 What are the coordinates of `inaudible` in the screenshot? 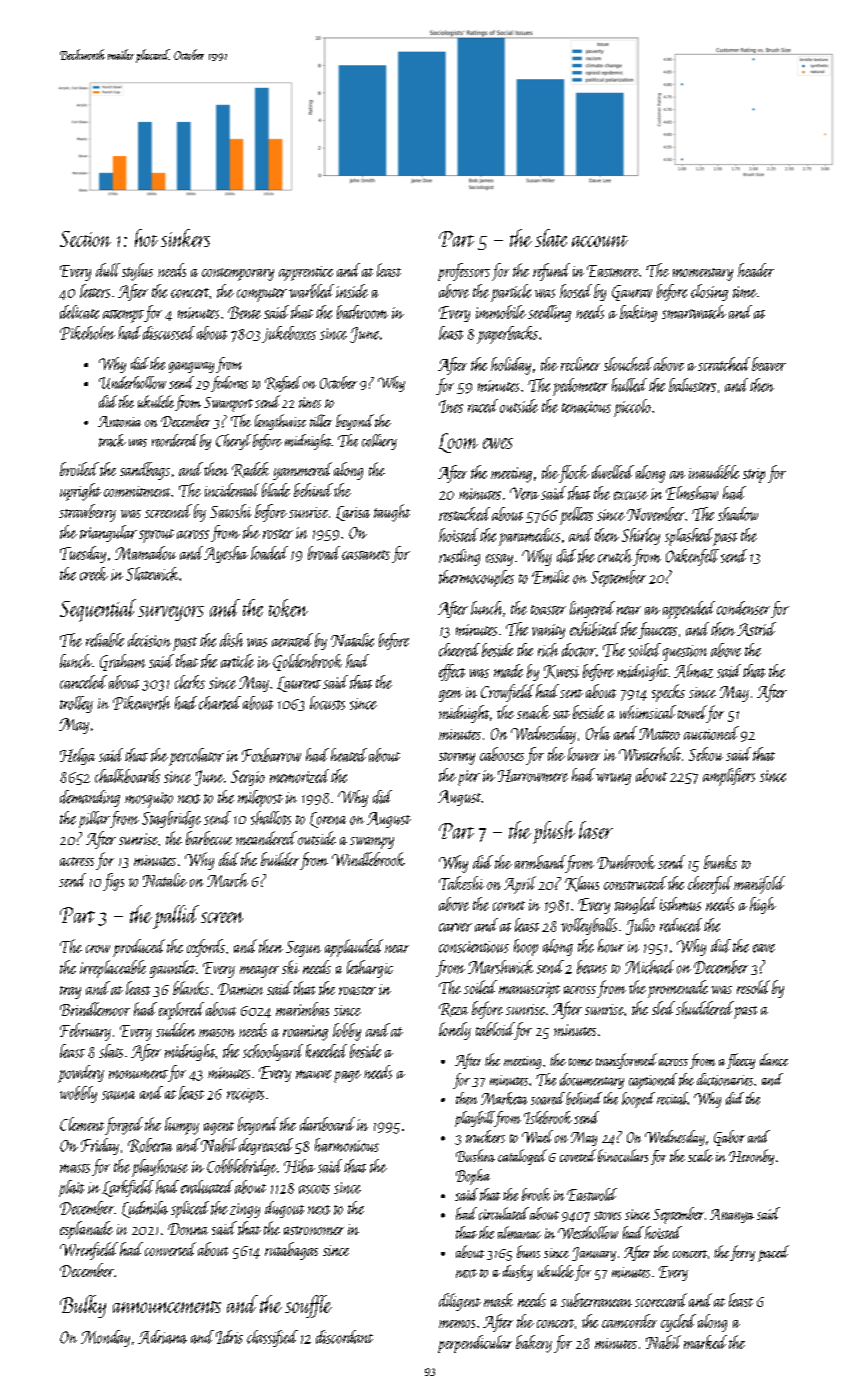 It's located at (714, 472).
